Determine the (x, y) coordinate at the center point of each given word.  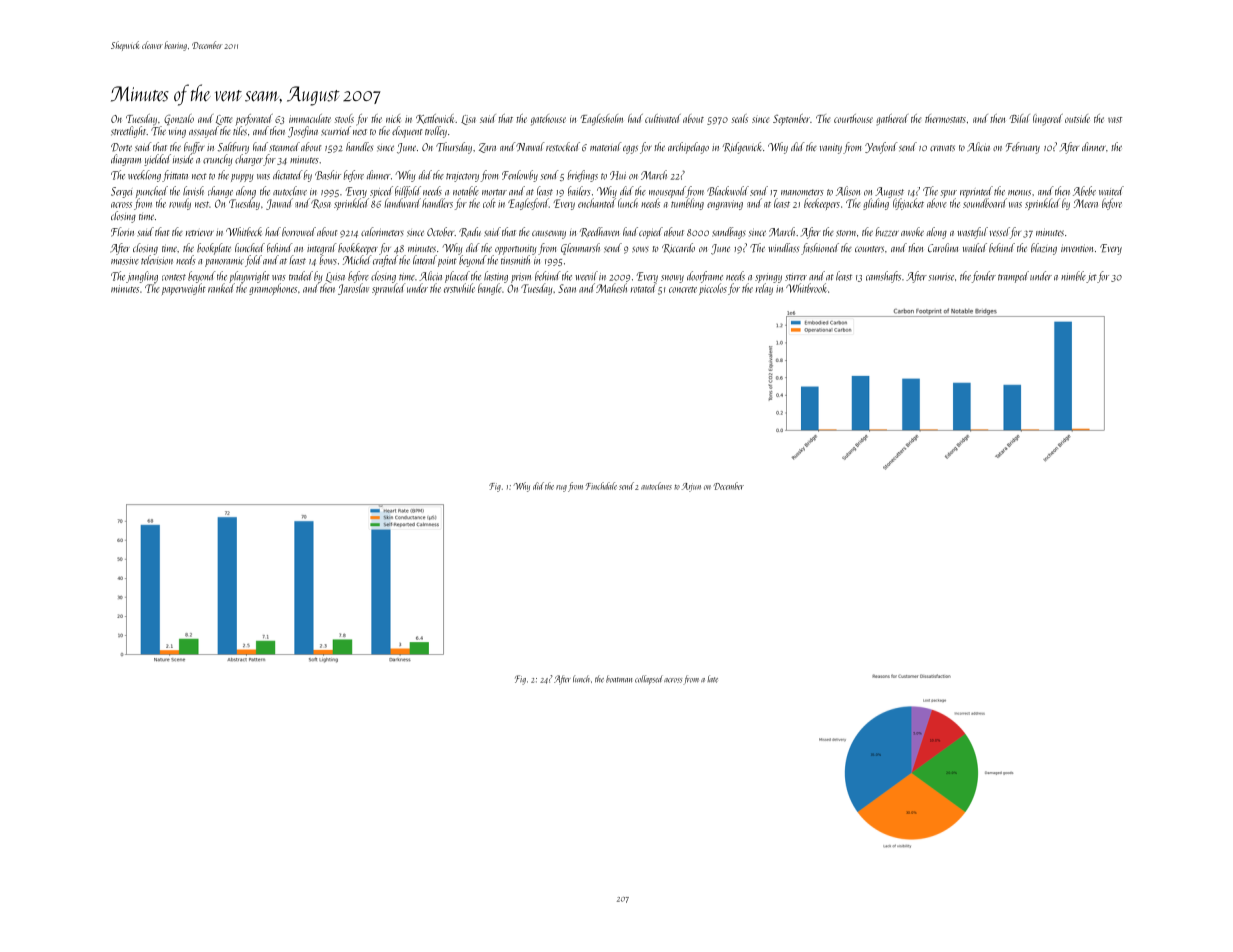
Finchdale (601, 486)
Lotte (224, 120)
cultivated (663, 118)
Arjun (691, 487)
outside (1077, 118)
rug (561, 488)
